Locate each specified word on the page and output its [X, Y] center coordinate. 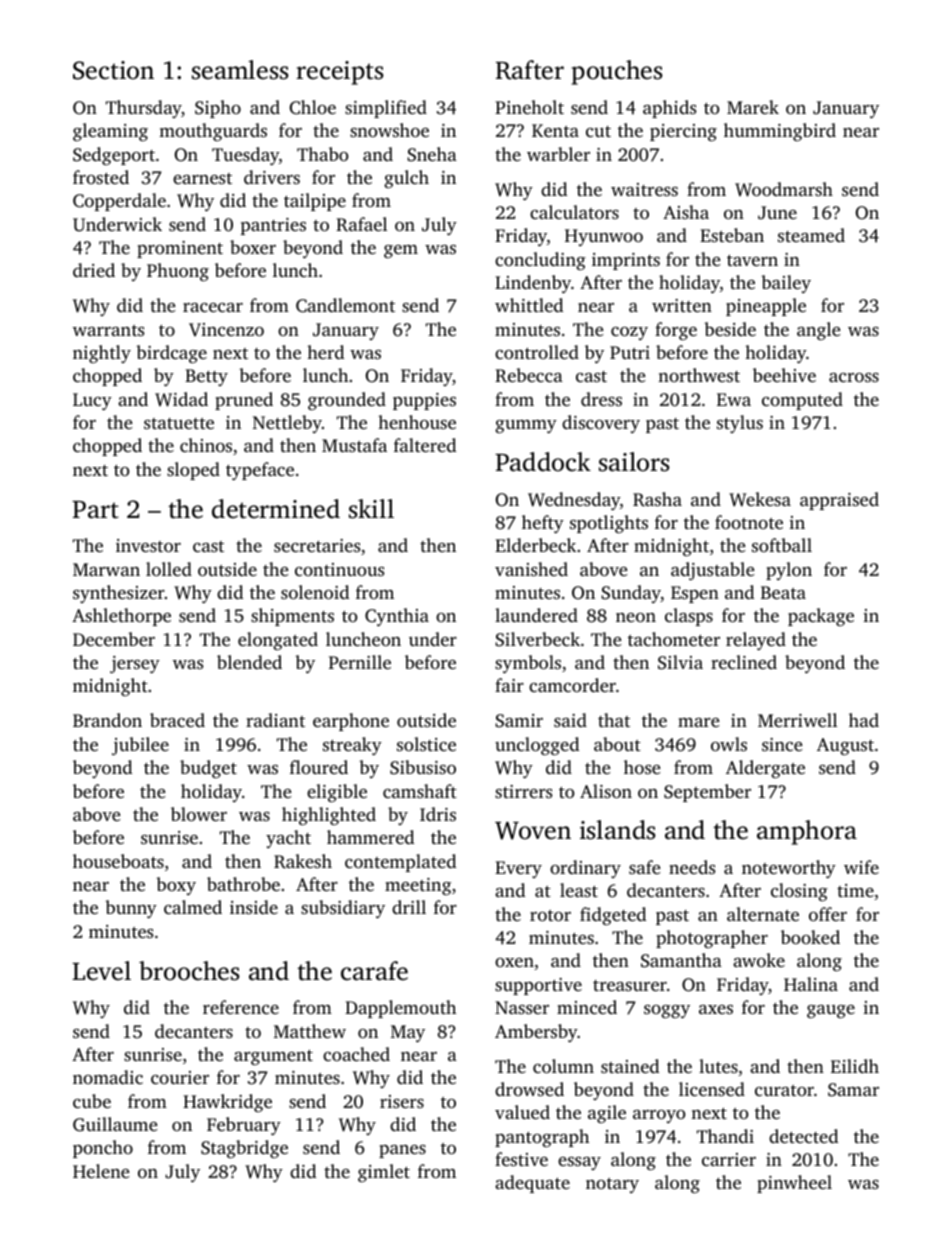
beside [730, 329]
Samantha [681, 960]
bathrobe [243, 884]
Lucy [92, 401]
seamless [240, 70]
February [244, 1126]
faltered [425, 445]
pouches [617, 72]
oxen [514, 962]
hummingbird [780, 132]
